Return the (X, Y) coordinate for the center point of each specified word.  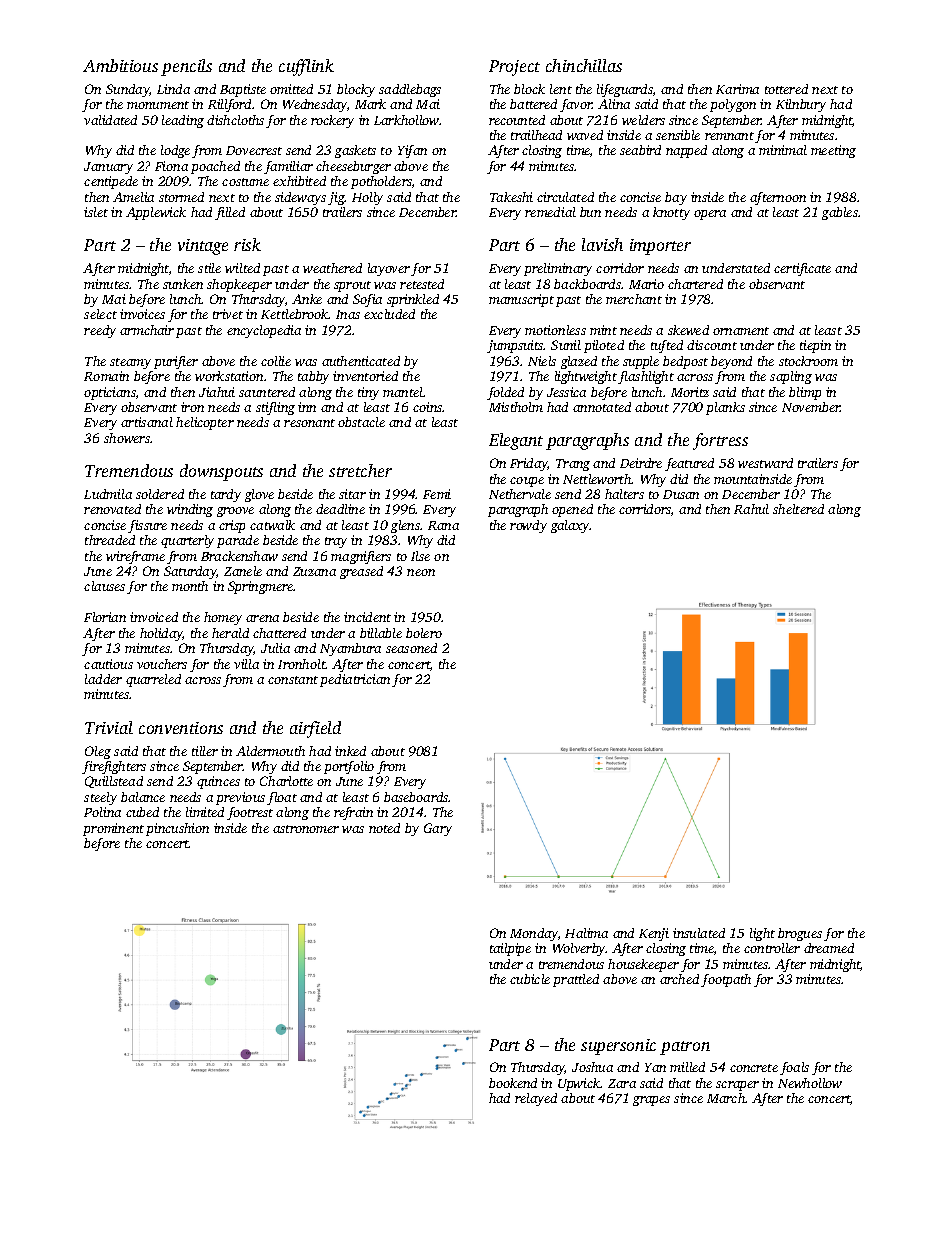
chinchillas (584, 65)
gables (840, 213)
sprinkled (413, 300)
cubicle (530, 979)
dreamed (829, 948)
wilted (242, 268)
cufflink (306, 67)
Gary (438, 829)
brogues (800, 934)
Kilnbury (801, 105)
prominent (113, 829)
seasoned (411, 648)
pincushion (177, 829)
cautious (108, 664)
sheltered (798, 509)
